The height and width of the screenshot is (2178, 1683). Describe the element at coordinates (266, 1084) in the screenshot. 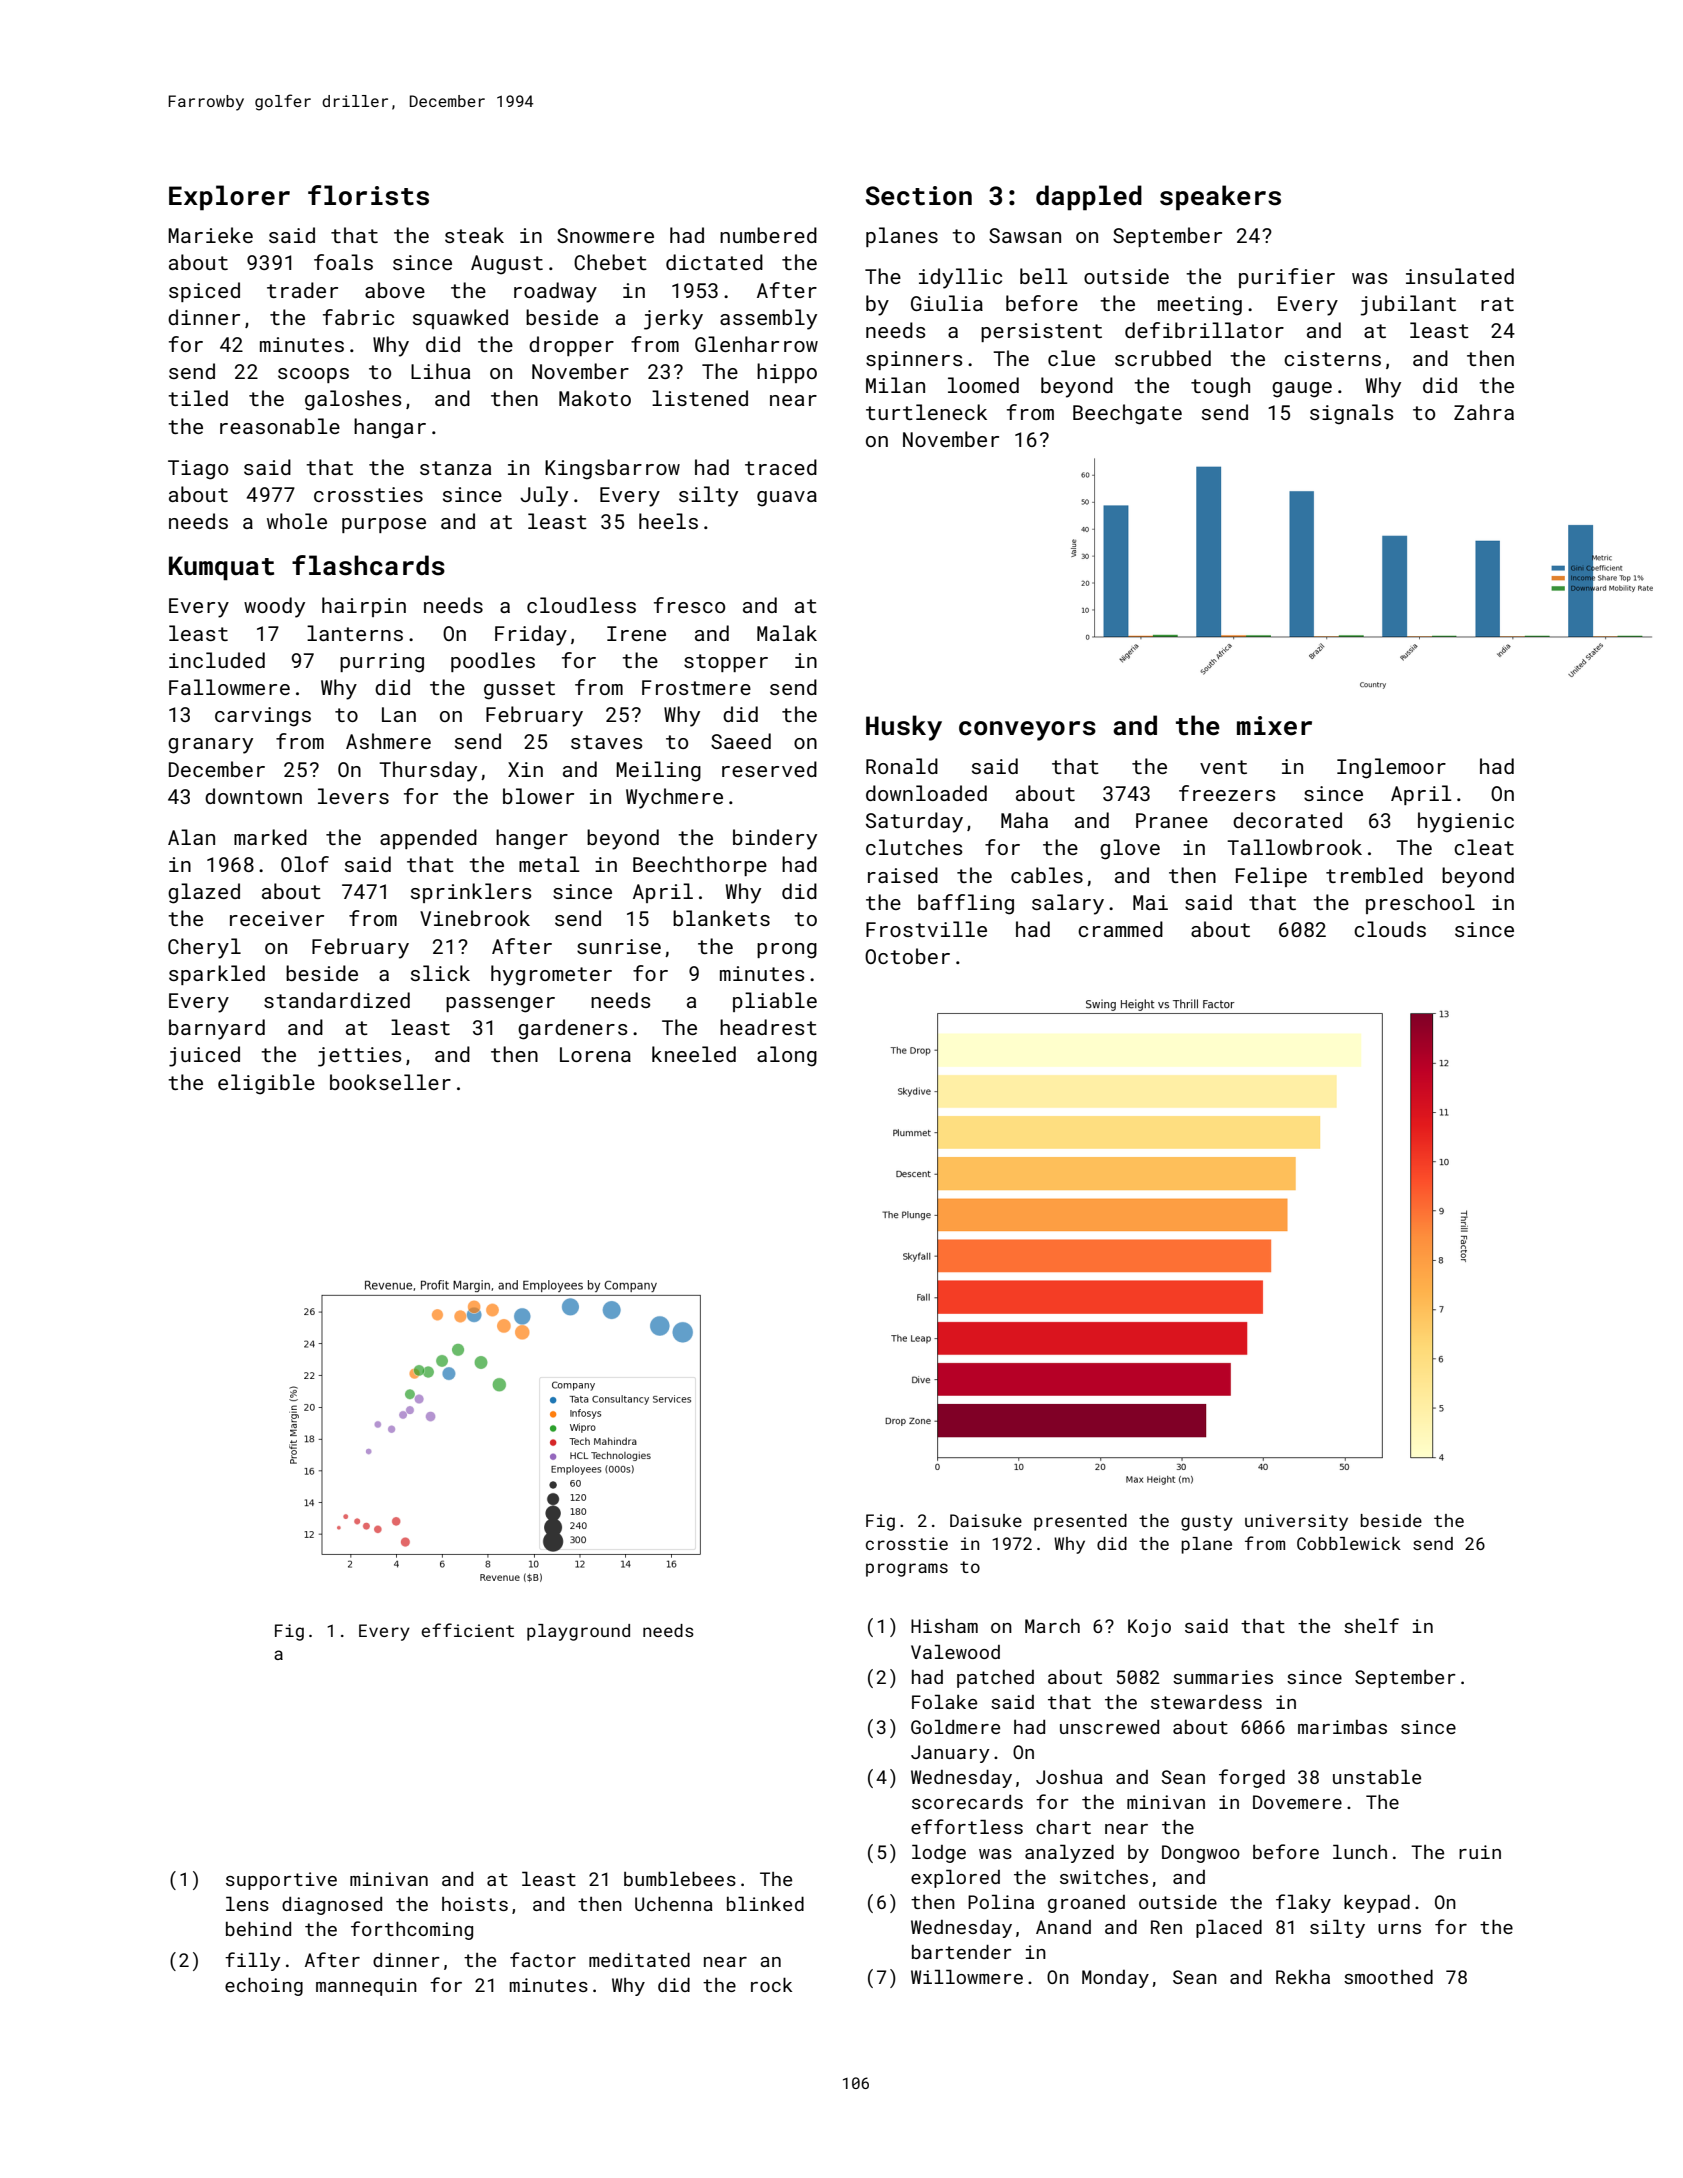

I see `eligible` at that location.
